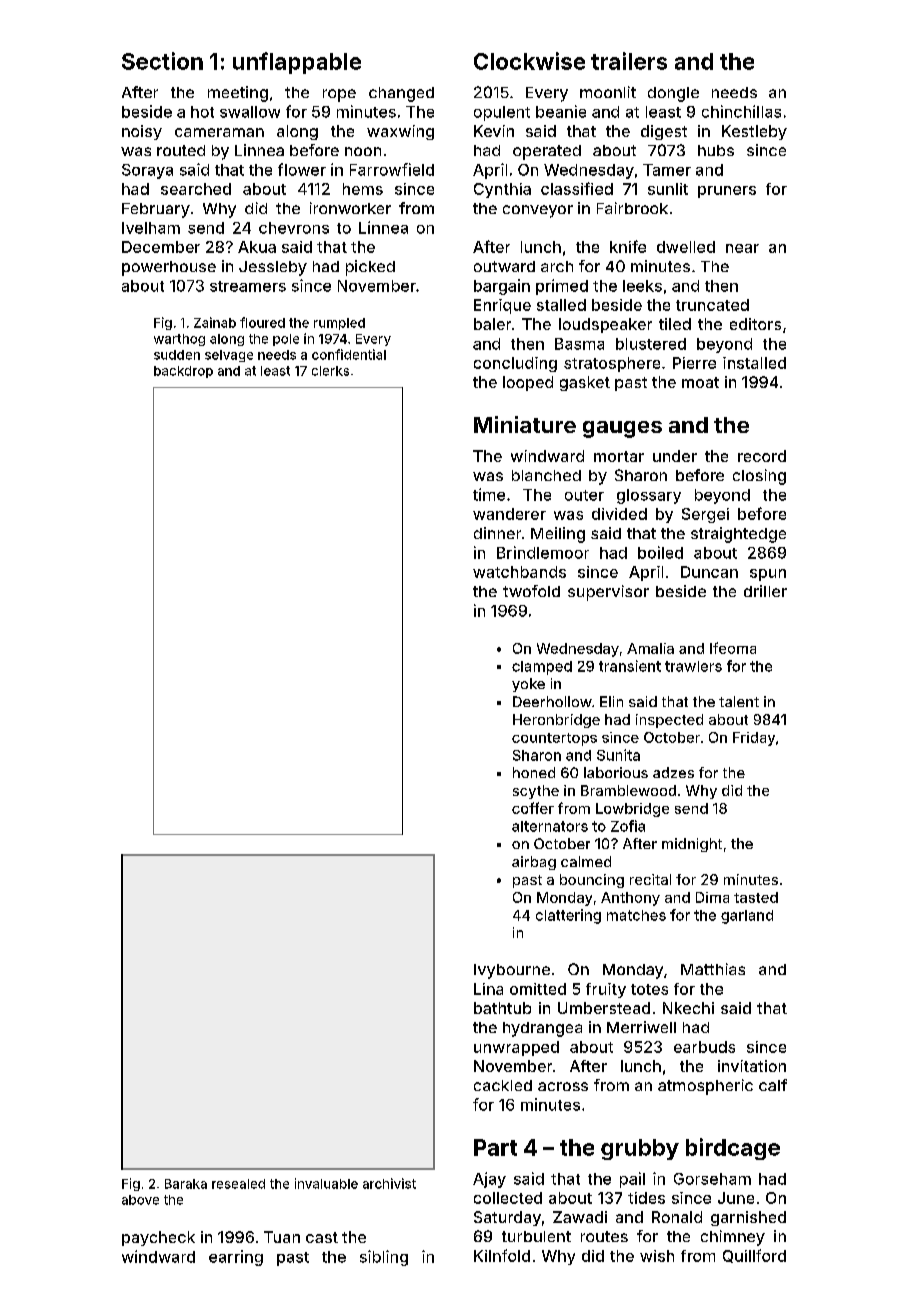  I want to click on December, so click(161, 247).
